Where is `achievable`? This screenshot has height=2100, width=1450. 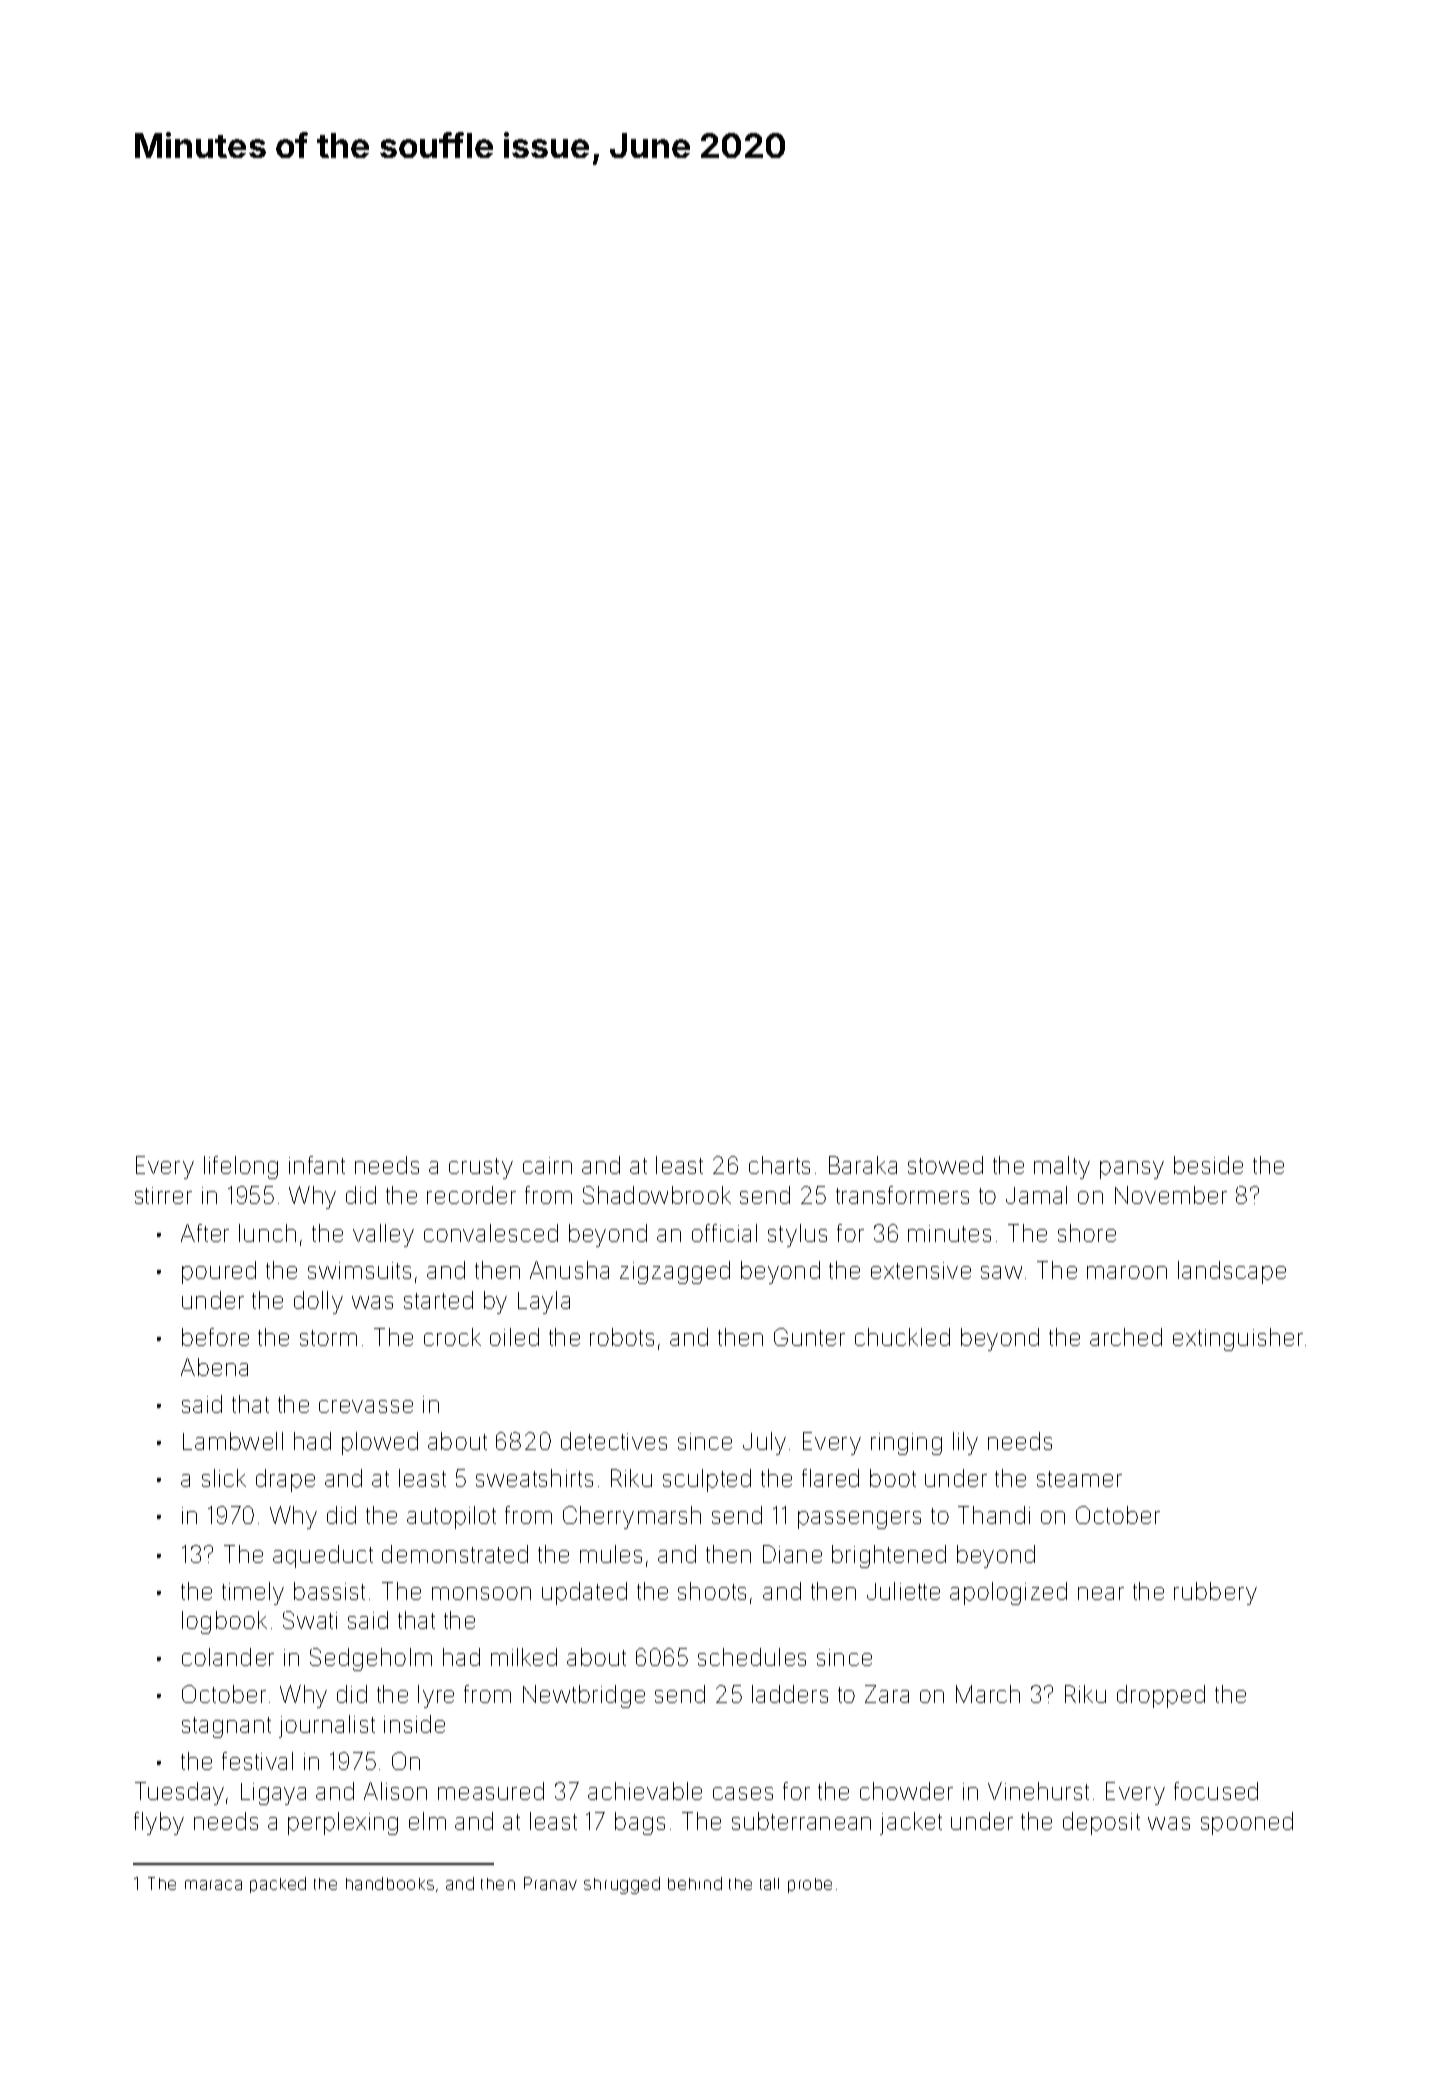
achievable is located at coordinates (645, 1791).
